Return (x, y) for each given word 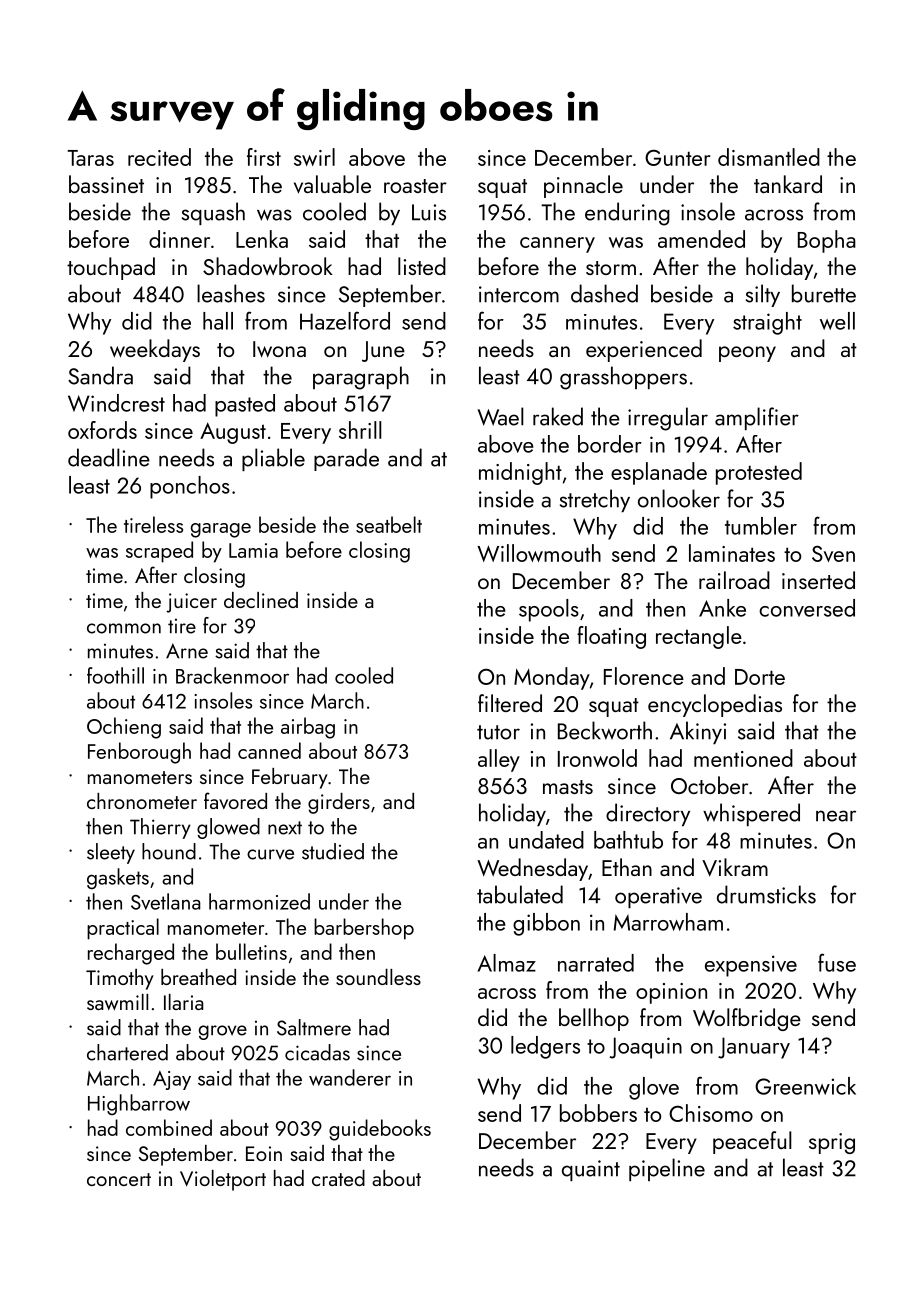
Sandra (100, 375)
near (836, 816)
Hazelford (345, 320)
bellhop (594, 1019)
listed (422, 266)
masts (568, 787)
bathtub (628, 840)
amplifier (757, 418)
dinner (179, 239)
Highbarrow (139, 1104)
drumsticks (766, 894)
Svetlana (166, 901)
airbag (308, 728)
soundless (378, 977)
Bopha (827, 241)
